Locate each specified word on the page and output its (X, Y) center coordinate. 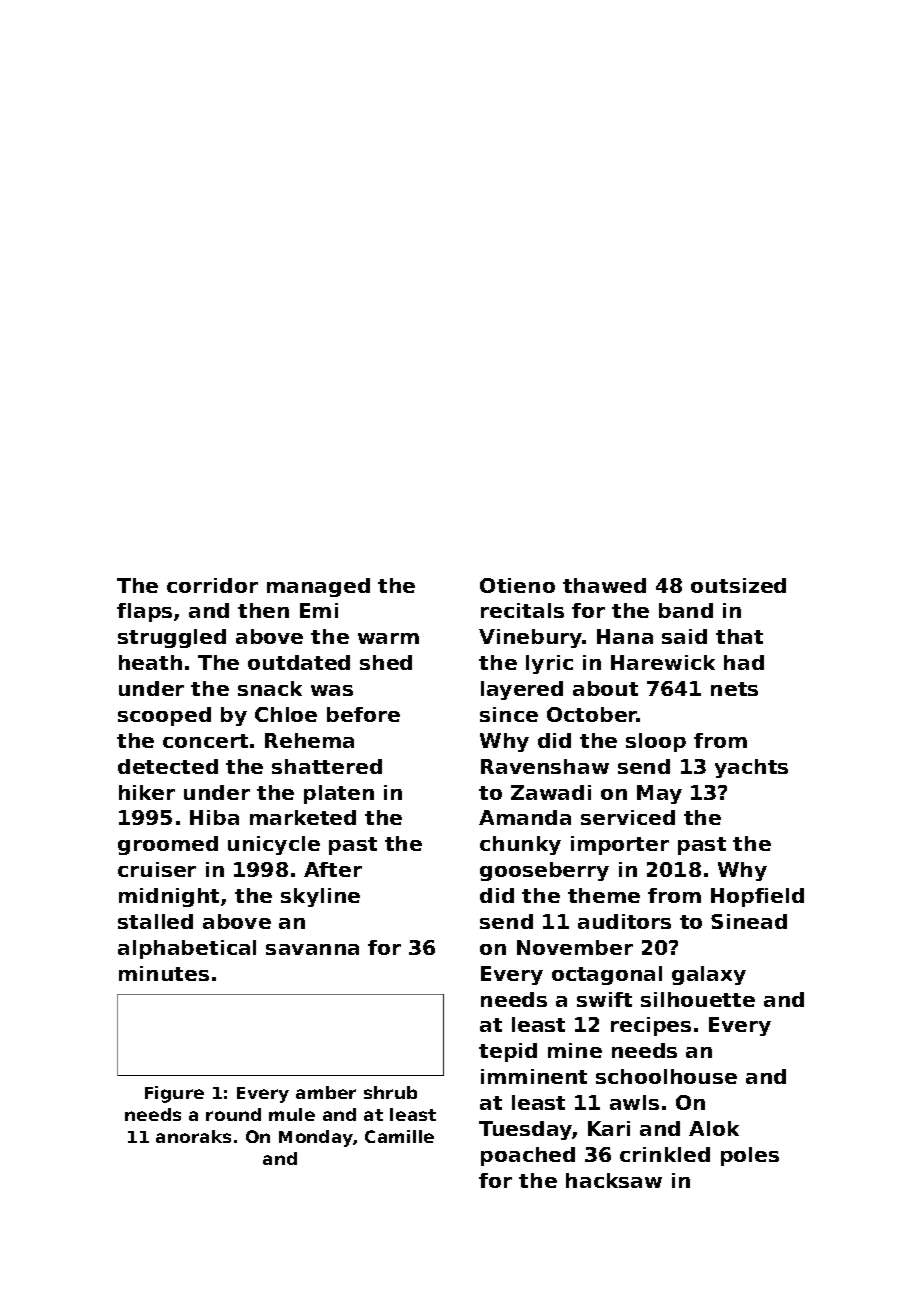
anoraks (193, 1136)
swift (604, 999)
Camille (399, 1136)
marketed (303, 817)
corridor (212, 585)
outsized (738, 585)
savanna (312, 949)
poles (750, 1156)
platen (339, 794)
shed (386, 662)
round (233, 1114)
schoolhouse (666, 1076)
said (684, 636)
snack (270, 688)
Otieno (517, 585)
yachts (751, 768)
